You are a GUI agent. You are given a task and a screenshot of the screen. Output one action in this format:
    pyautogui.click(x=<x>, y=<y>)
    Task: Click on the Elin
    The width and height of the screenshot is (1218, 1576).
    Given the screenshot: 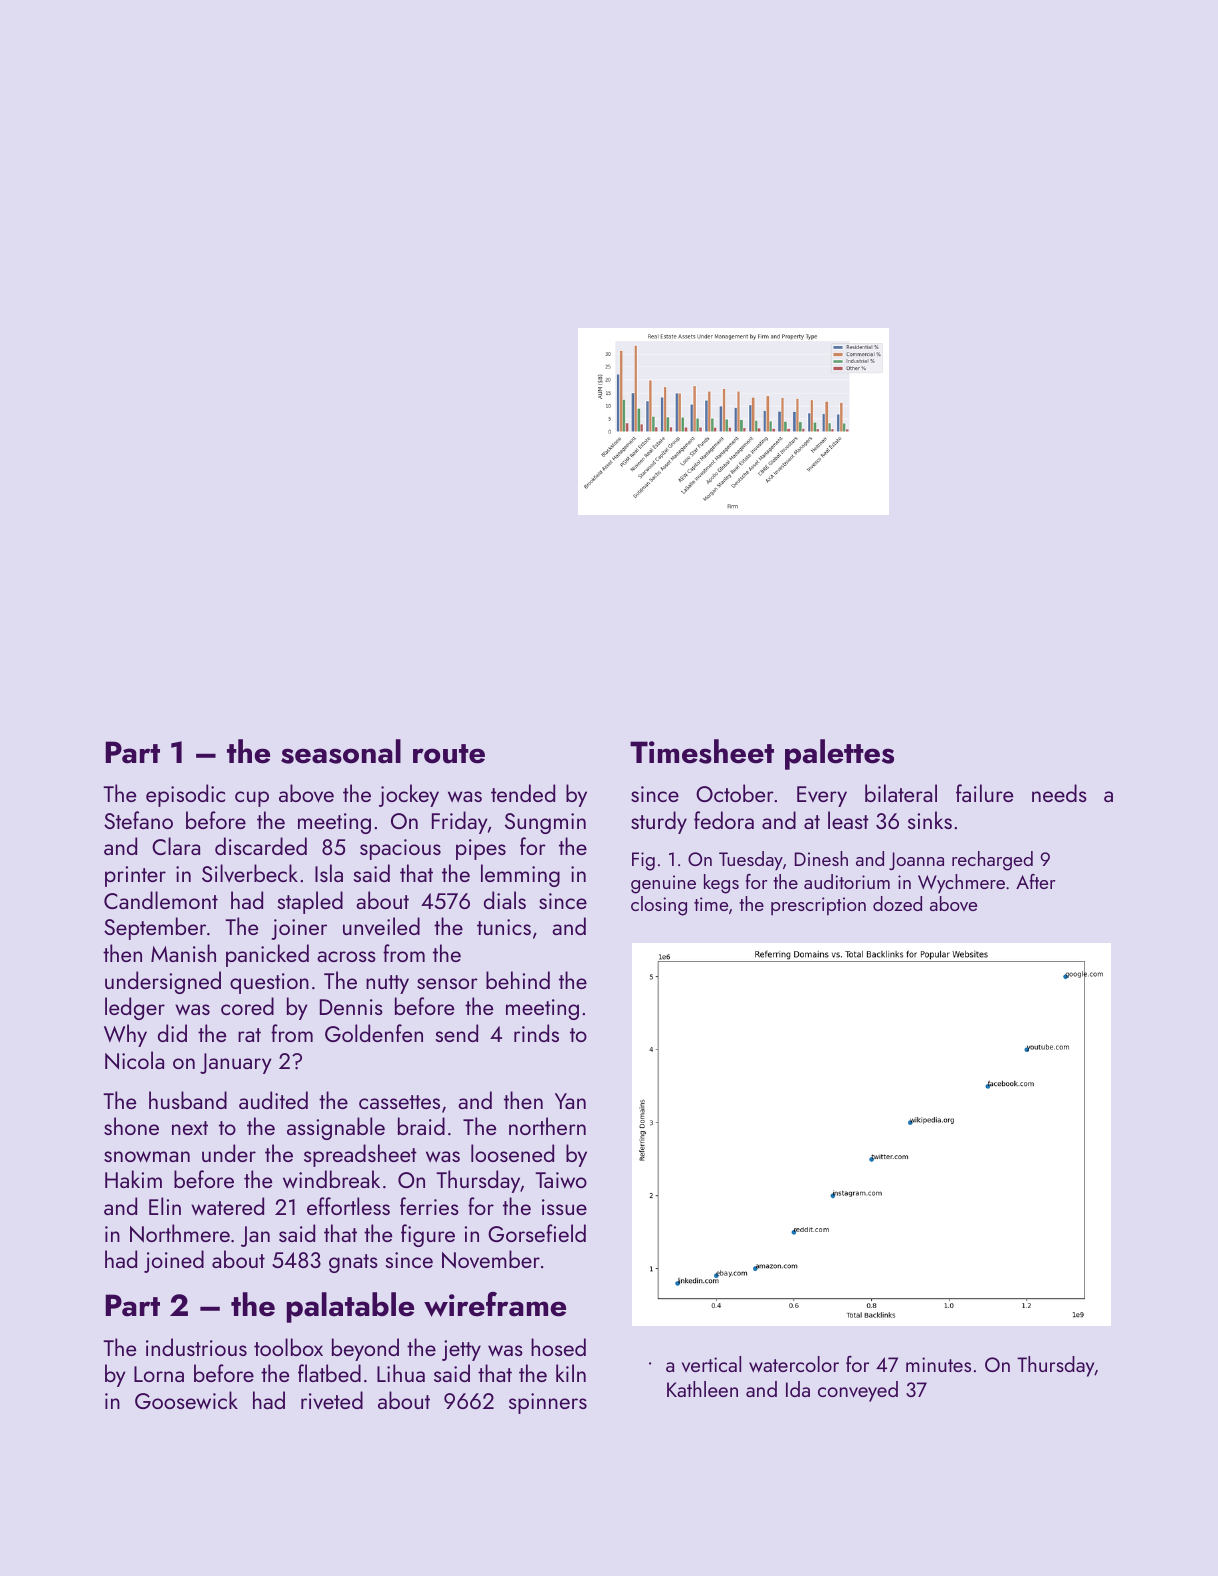 What is the action you would take?
    pyautogui.click(x=165, y=1206)
